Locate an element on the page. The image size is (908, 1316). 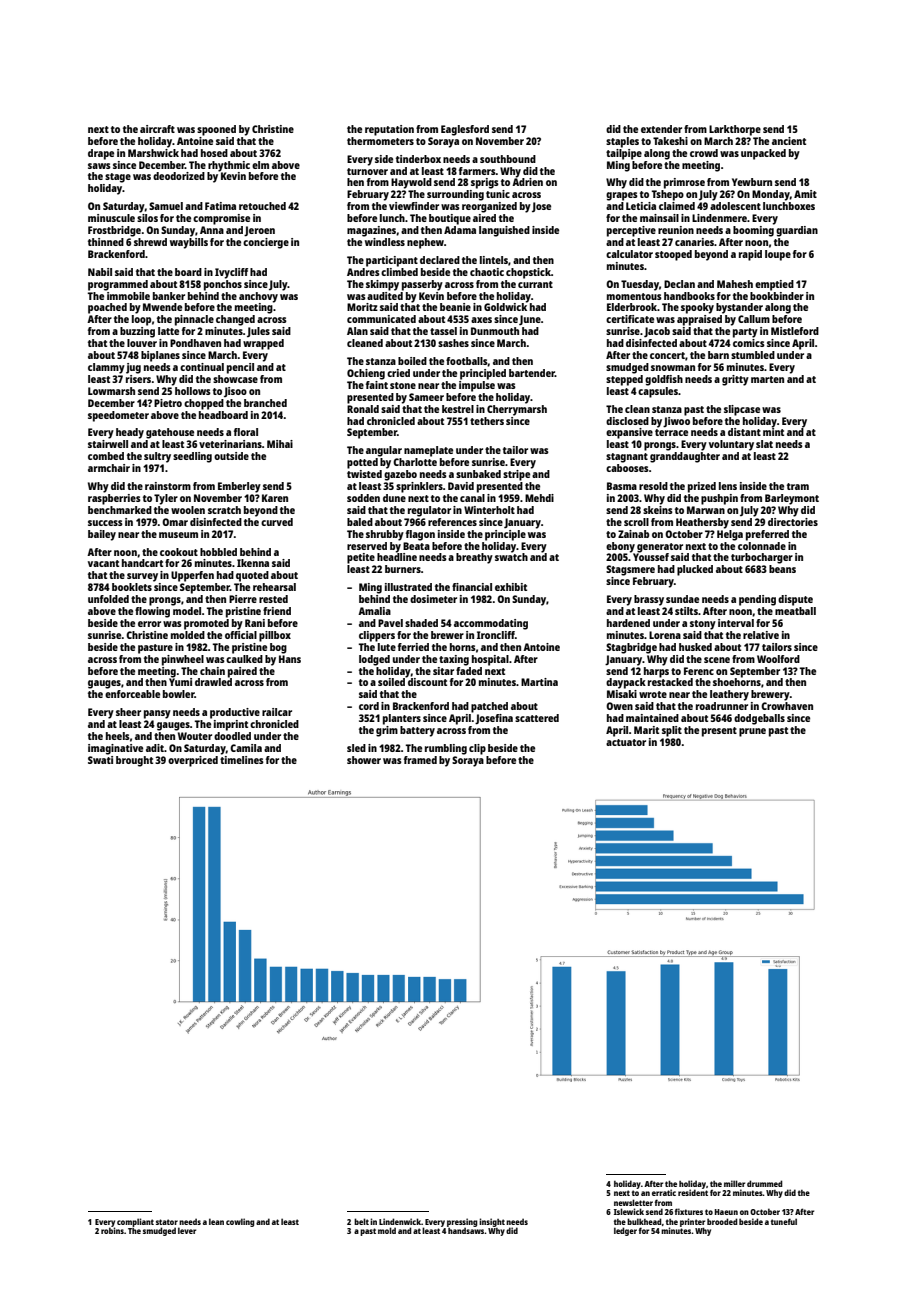
extender is located at coordinates (661, 129).
